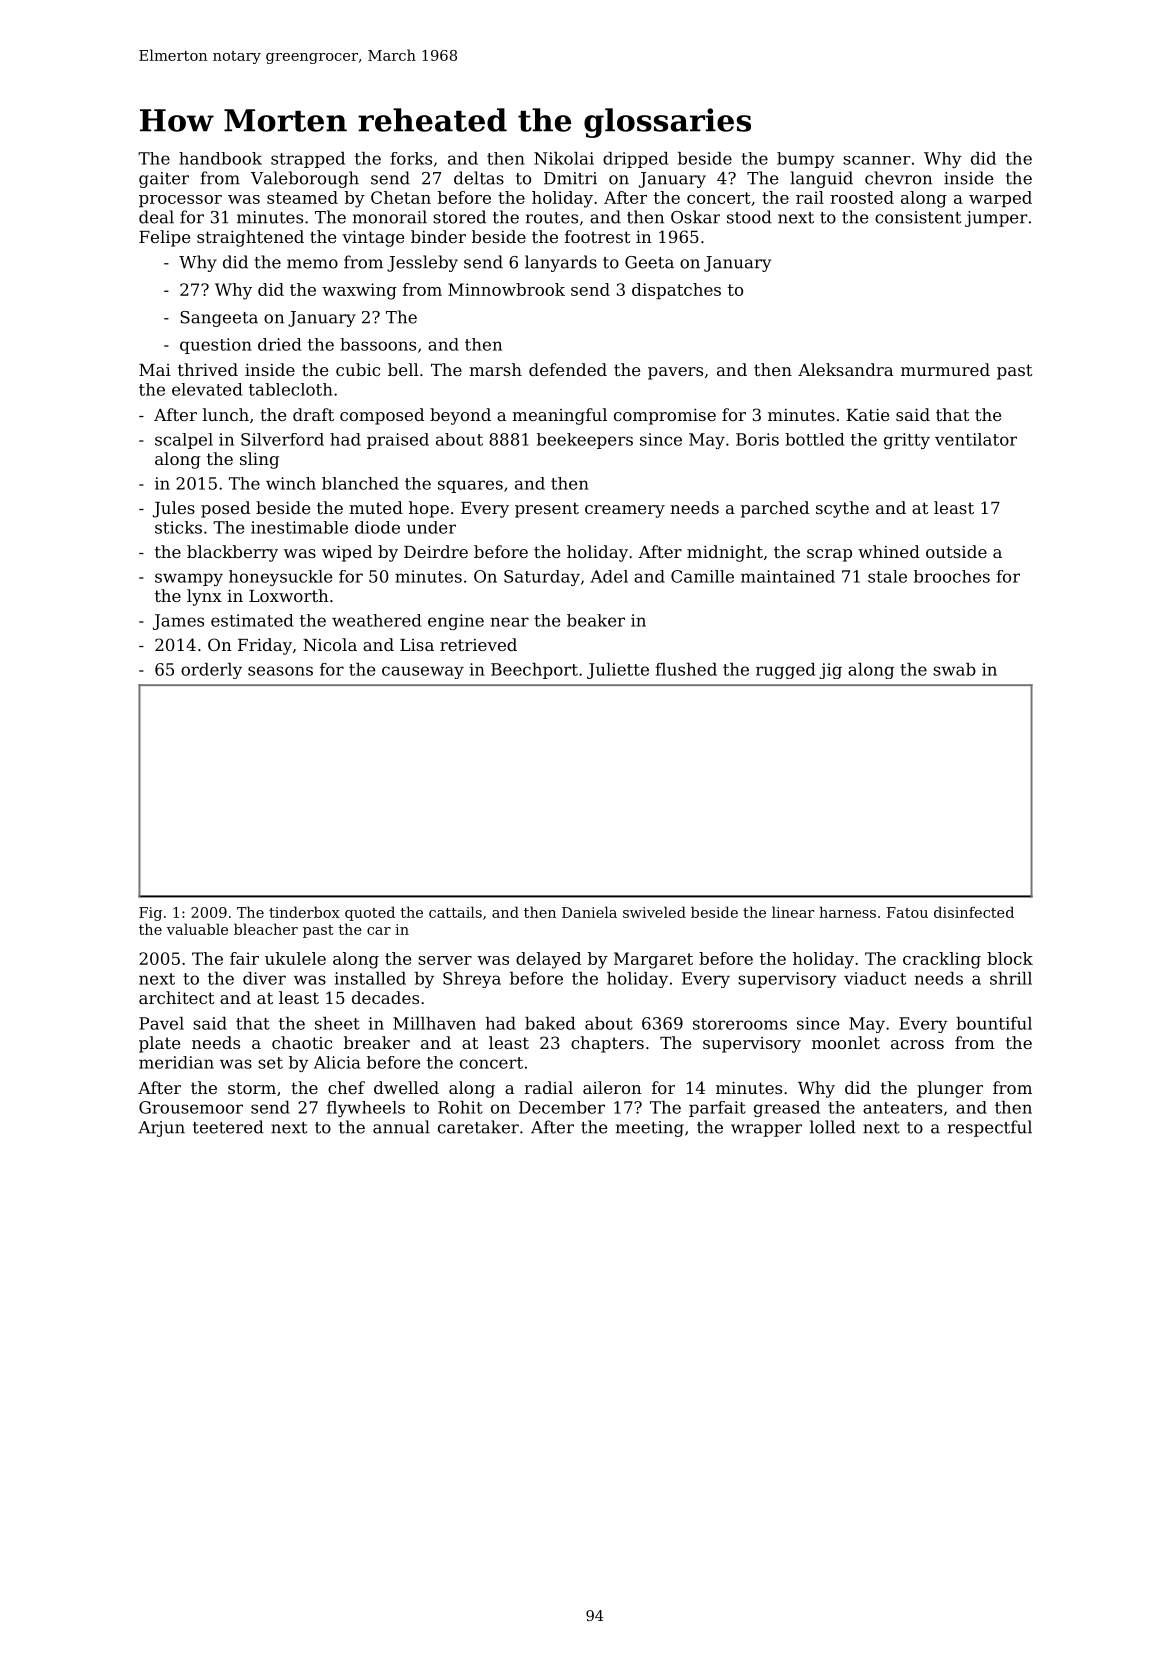  I want to click on Katie, so click(867, 414).
